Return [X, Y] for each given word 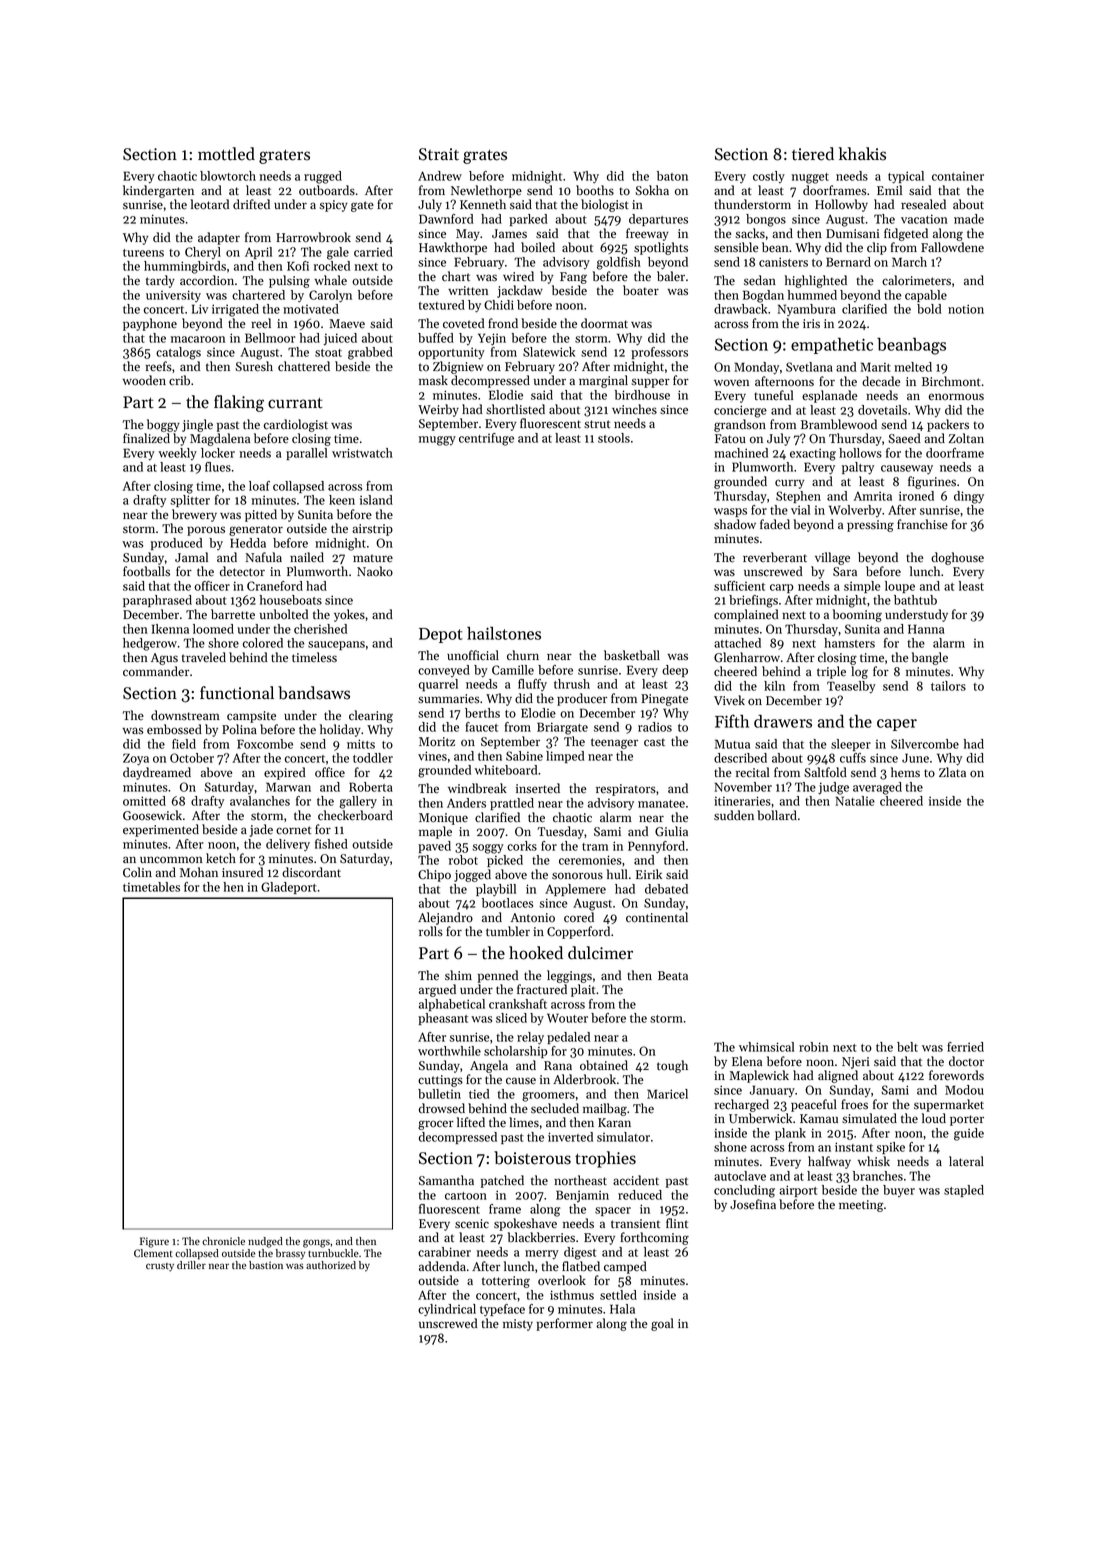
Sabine [524, 756]
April [258, 253]
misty [518, 1325]
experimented [161, 830]
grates [485, 156]
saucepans [336, 645]
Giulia [671, 831]
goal [662, 1324]
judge [833, 788]
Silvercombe [925, 744]
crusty [160, 1267]
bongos [766, 220]
